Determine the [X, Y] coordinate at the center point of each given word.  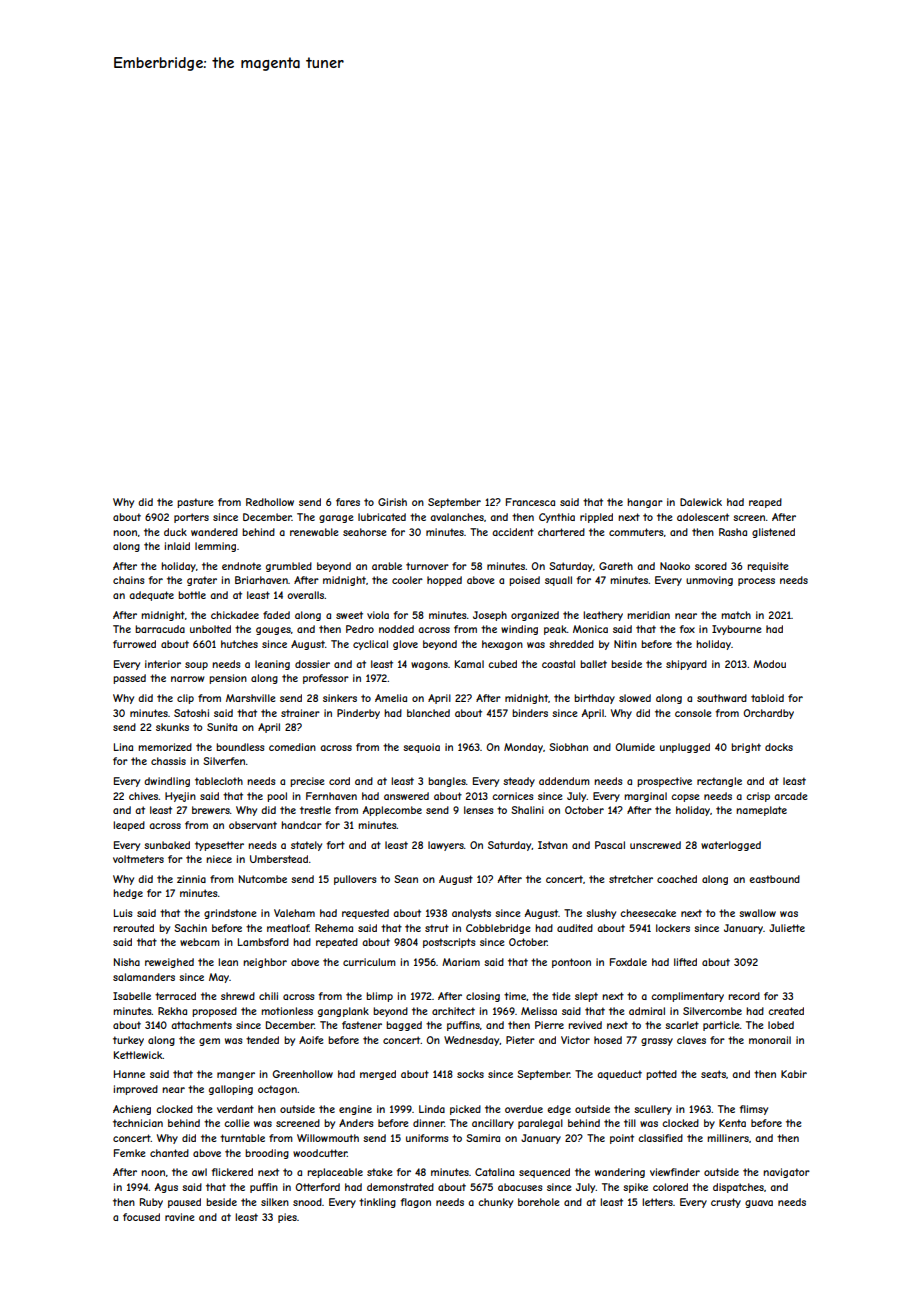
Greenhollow [302, 1074]
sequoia [421, 748]
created [786, 1011]
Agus [166, 1188]
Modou [769, 664]
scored [711, 566]
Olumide [635, 747]
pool [277, 797]
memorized [165, 747]
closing [483, 997]
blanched [428, 713]
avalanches [457, 517]
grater [202, 581]
